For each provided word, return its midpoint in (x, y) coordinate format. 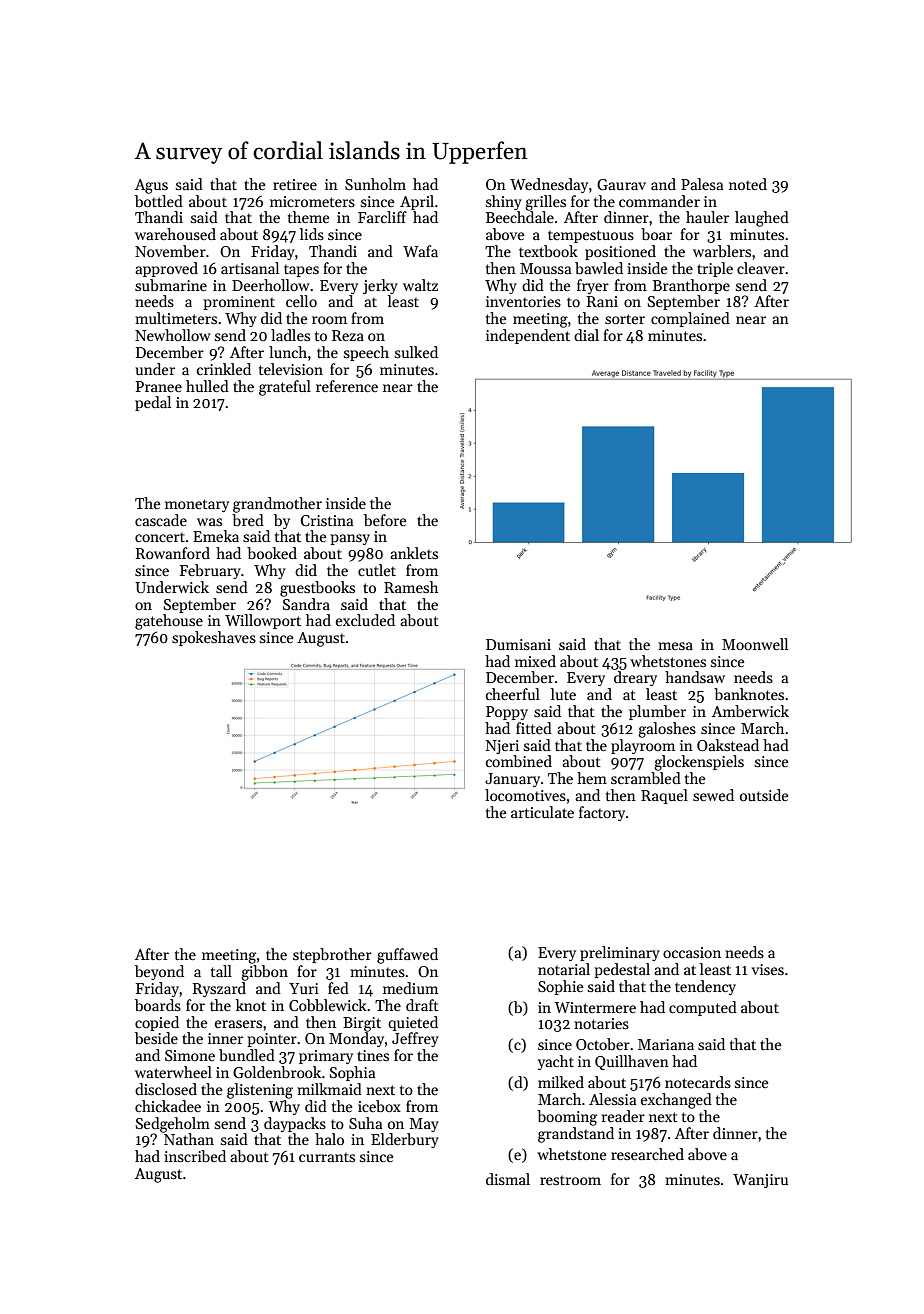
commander (659, 201)
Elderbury (405, 1140)
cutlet (377, 570)
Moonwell (755, 644)
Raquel (664, 796)
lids (312, 234)
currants (327, 1157)
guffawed (407, 956)
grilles (545, 203)
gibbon (264, 973)
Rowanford (173, 553)
